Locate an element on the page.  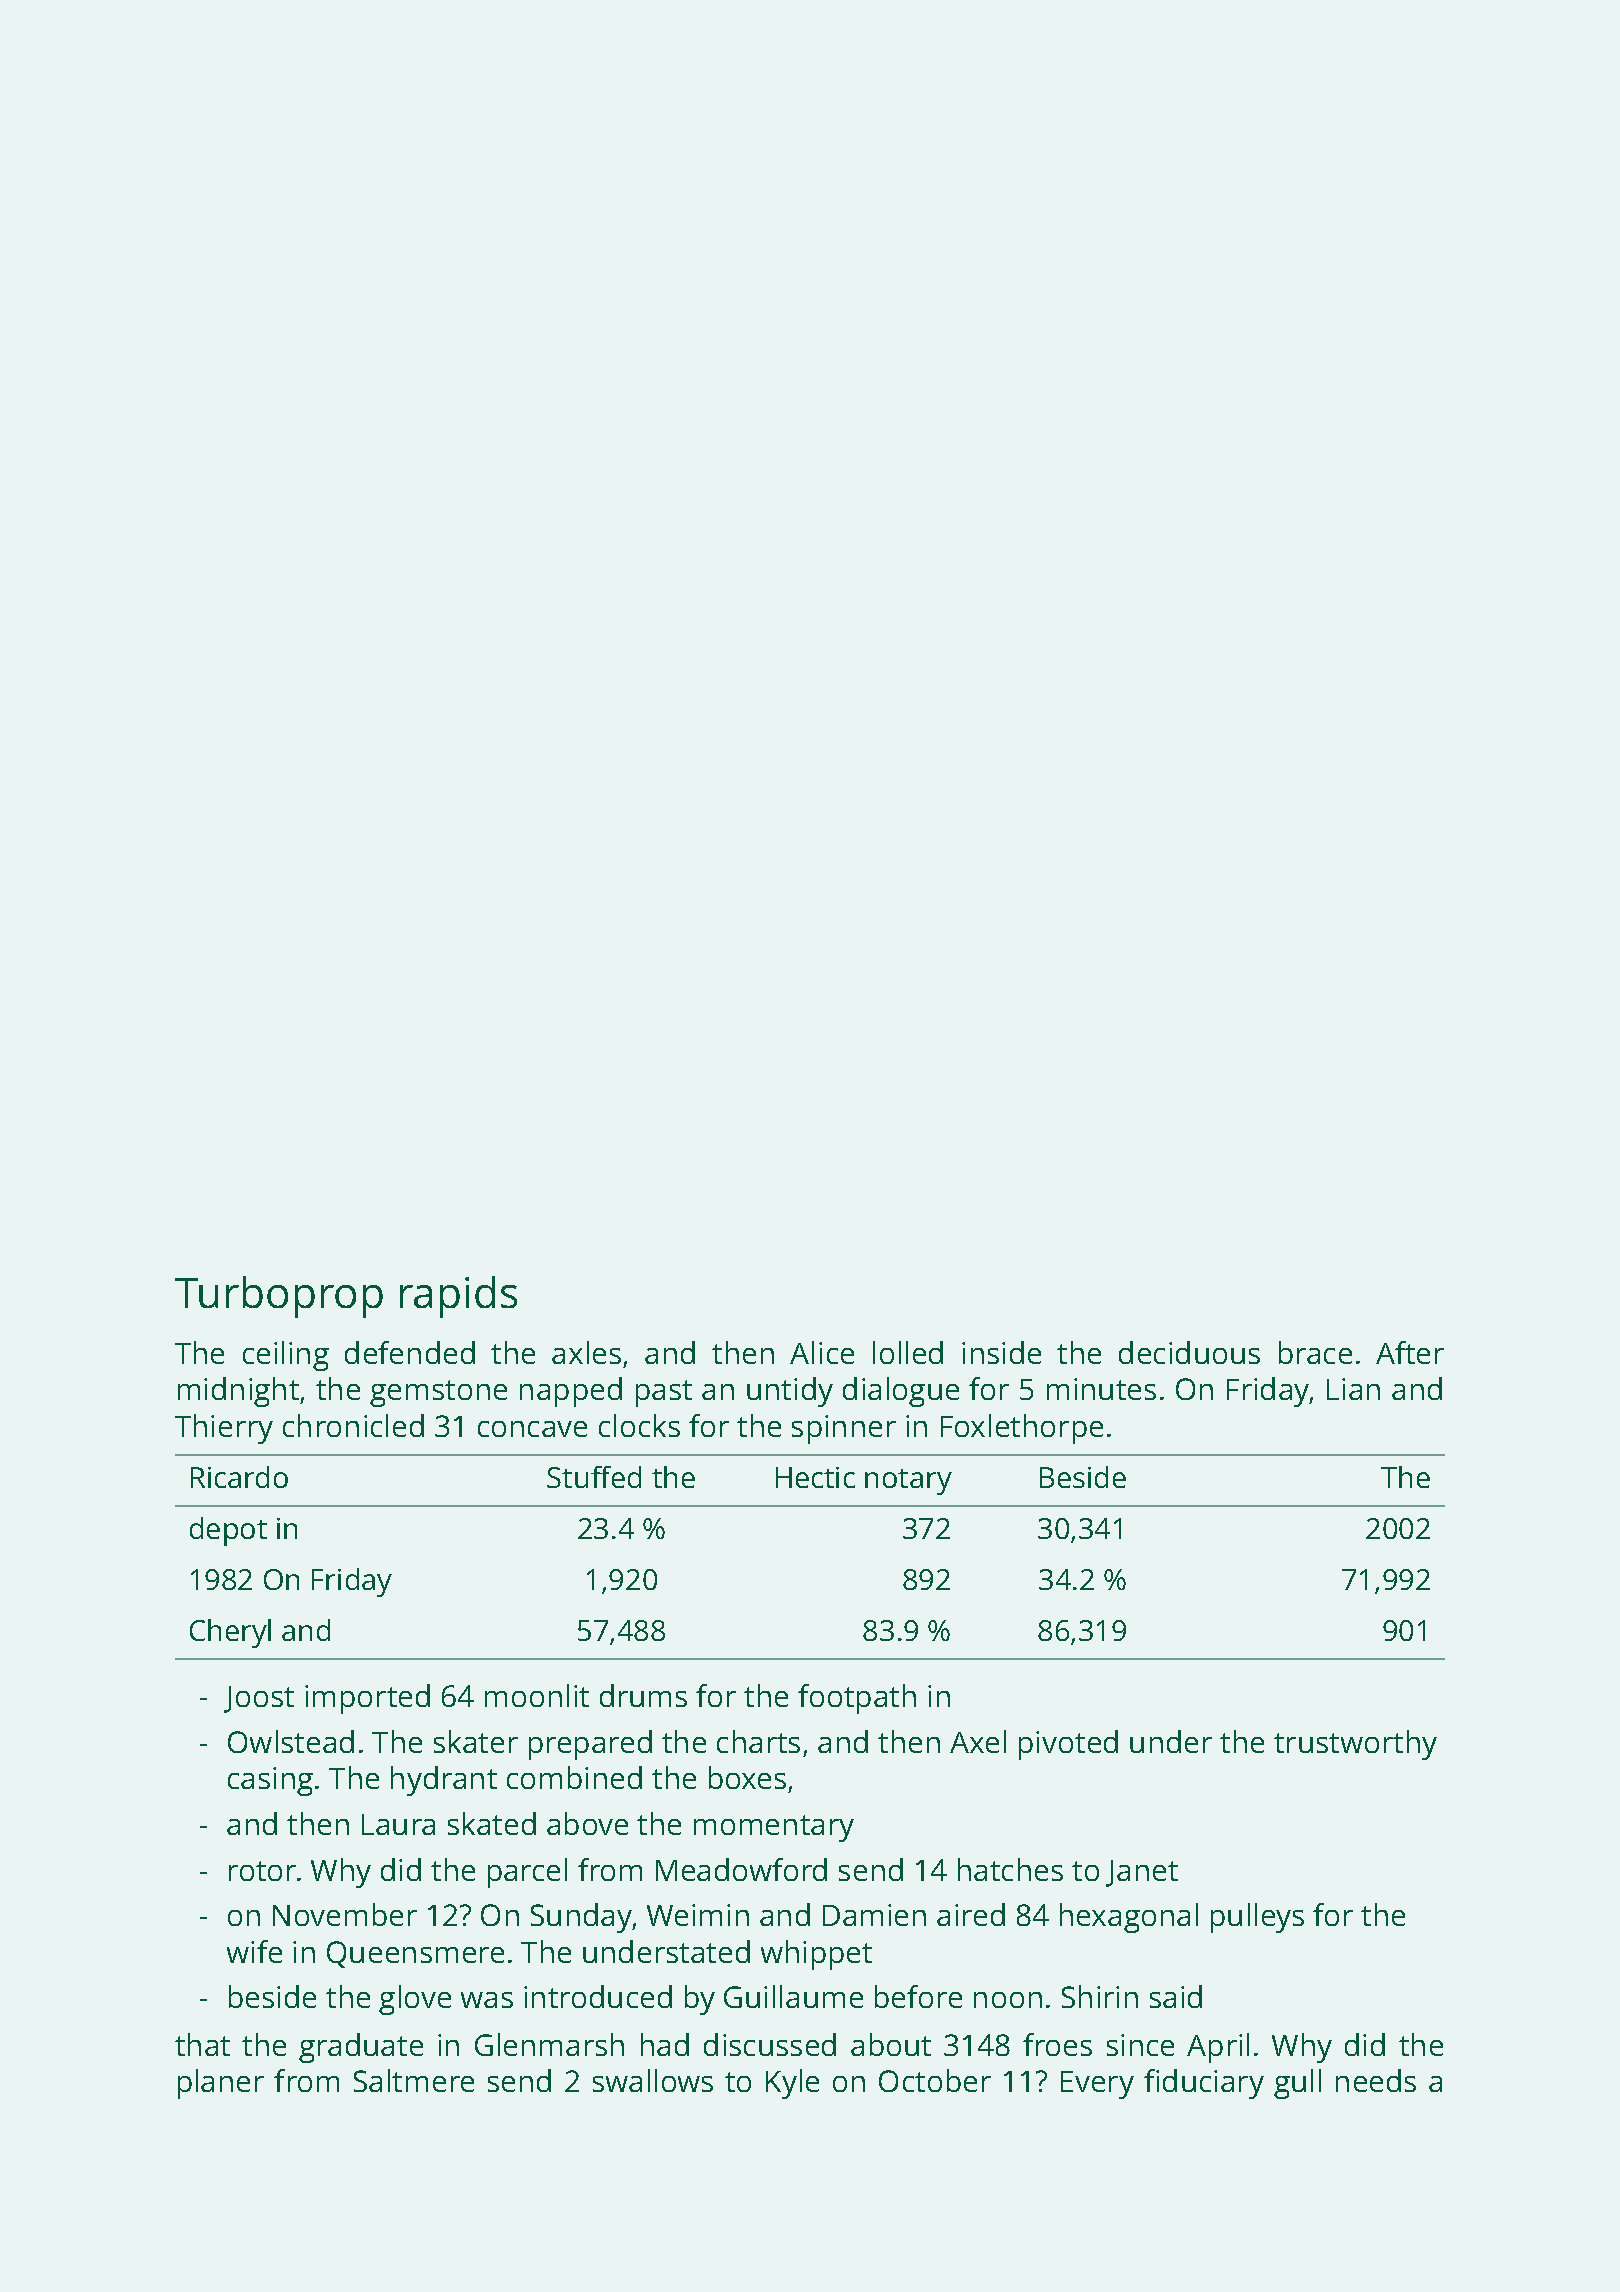
trustworthy is located at coordinates (1355, 1745).
